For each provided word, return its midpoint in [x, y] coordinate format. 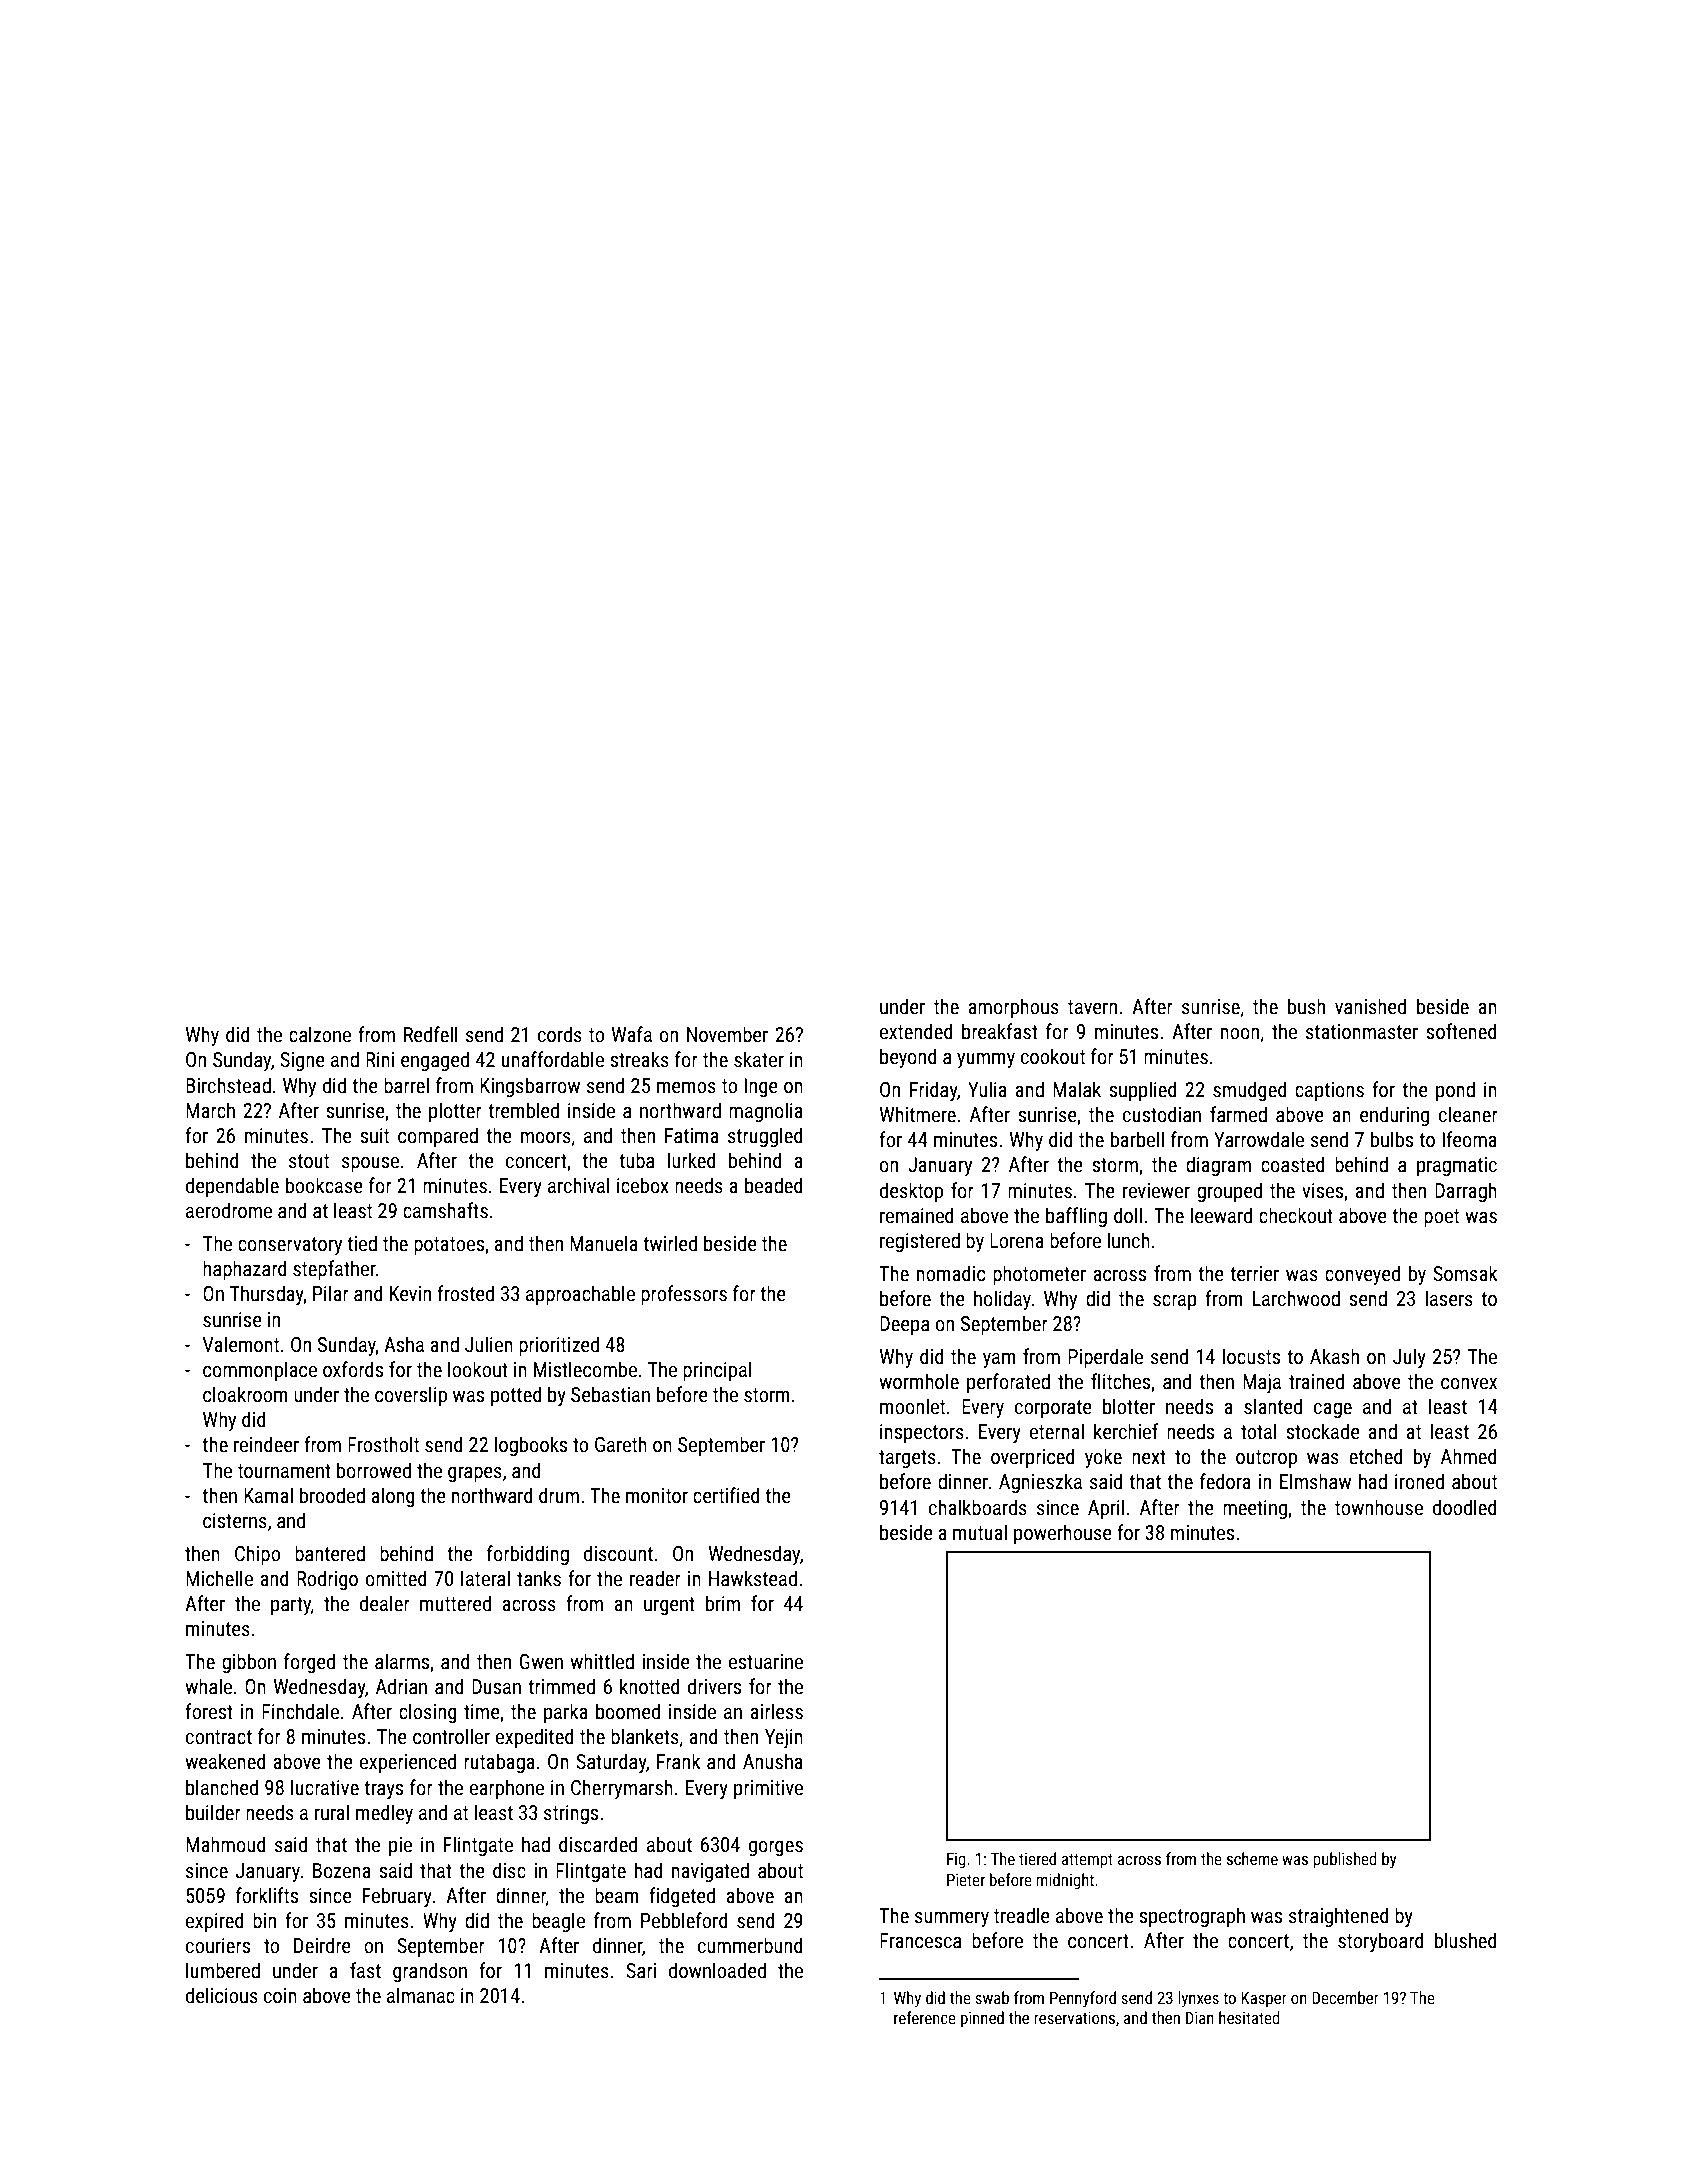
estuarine [766, 1661]
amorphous [1014, 1008]
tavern [1092, 1007]
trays [383, 1790]
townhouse [1379, 1507]
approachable [580, 1295]
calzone [320, 1034]
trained [1316, 1381]
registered [920, 1242]
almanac [421, 1995]
